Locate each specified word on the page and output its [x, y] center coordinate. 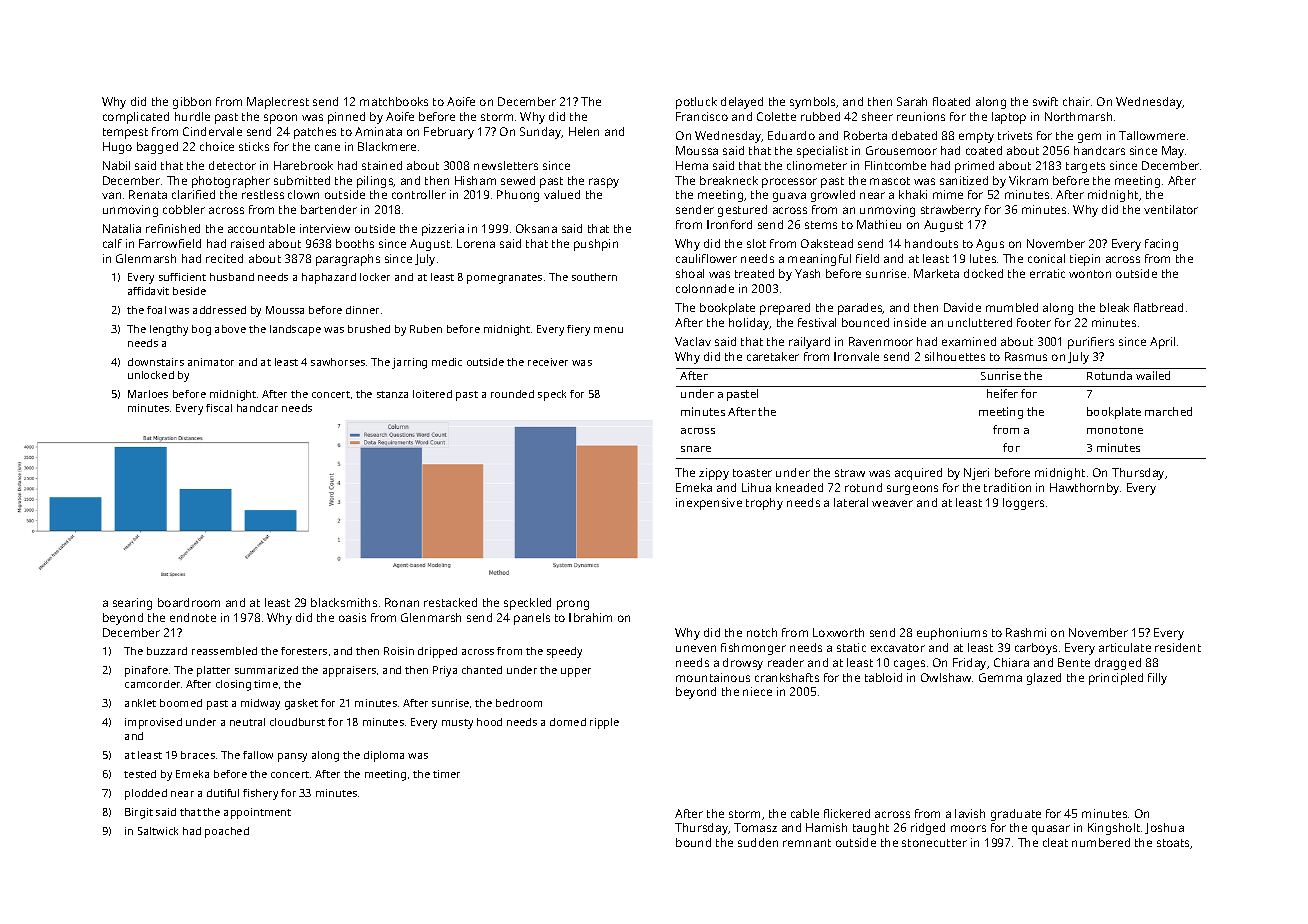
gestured [742, 211]
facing [1161, 245]
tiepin [1085, 260]
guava [789, 197]
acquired [918, 474]
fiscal [219, 408]
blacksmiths [344, 602]
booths [355, 243]
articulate [1125, 647]
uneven [696, 648]
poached [227, 832]
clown [303, 194]
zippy [714, 474]
